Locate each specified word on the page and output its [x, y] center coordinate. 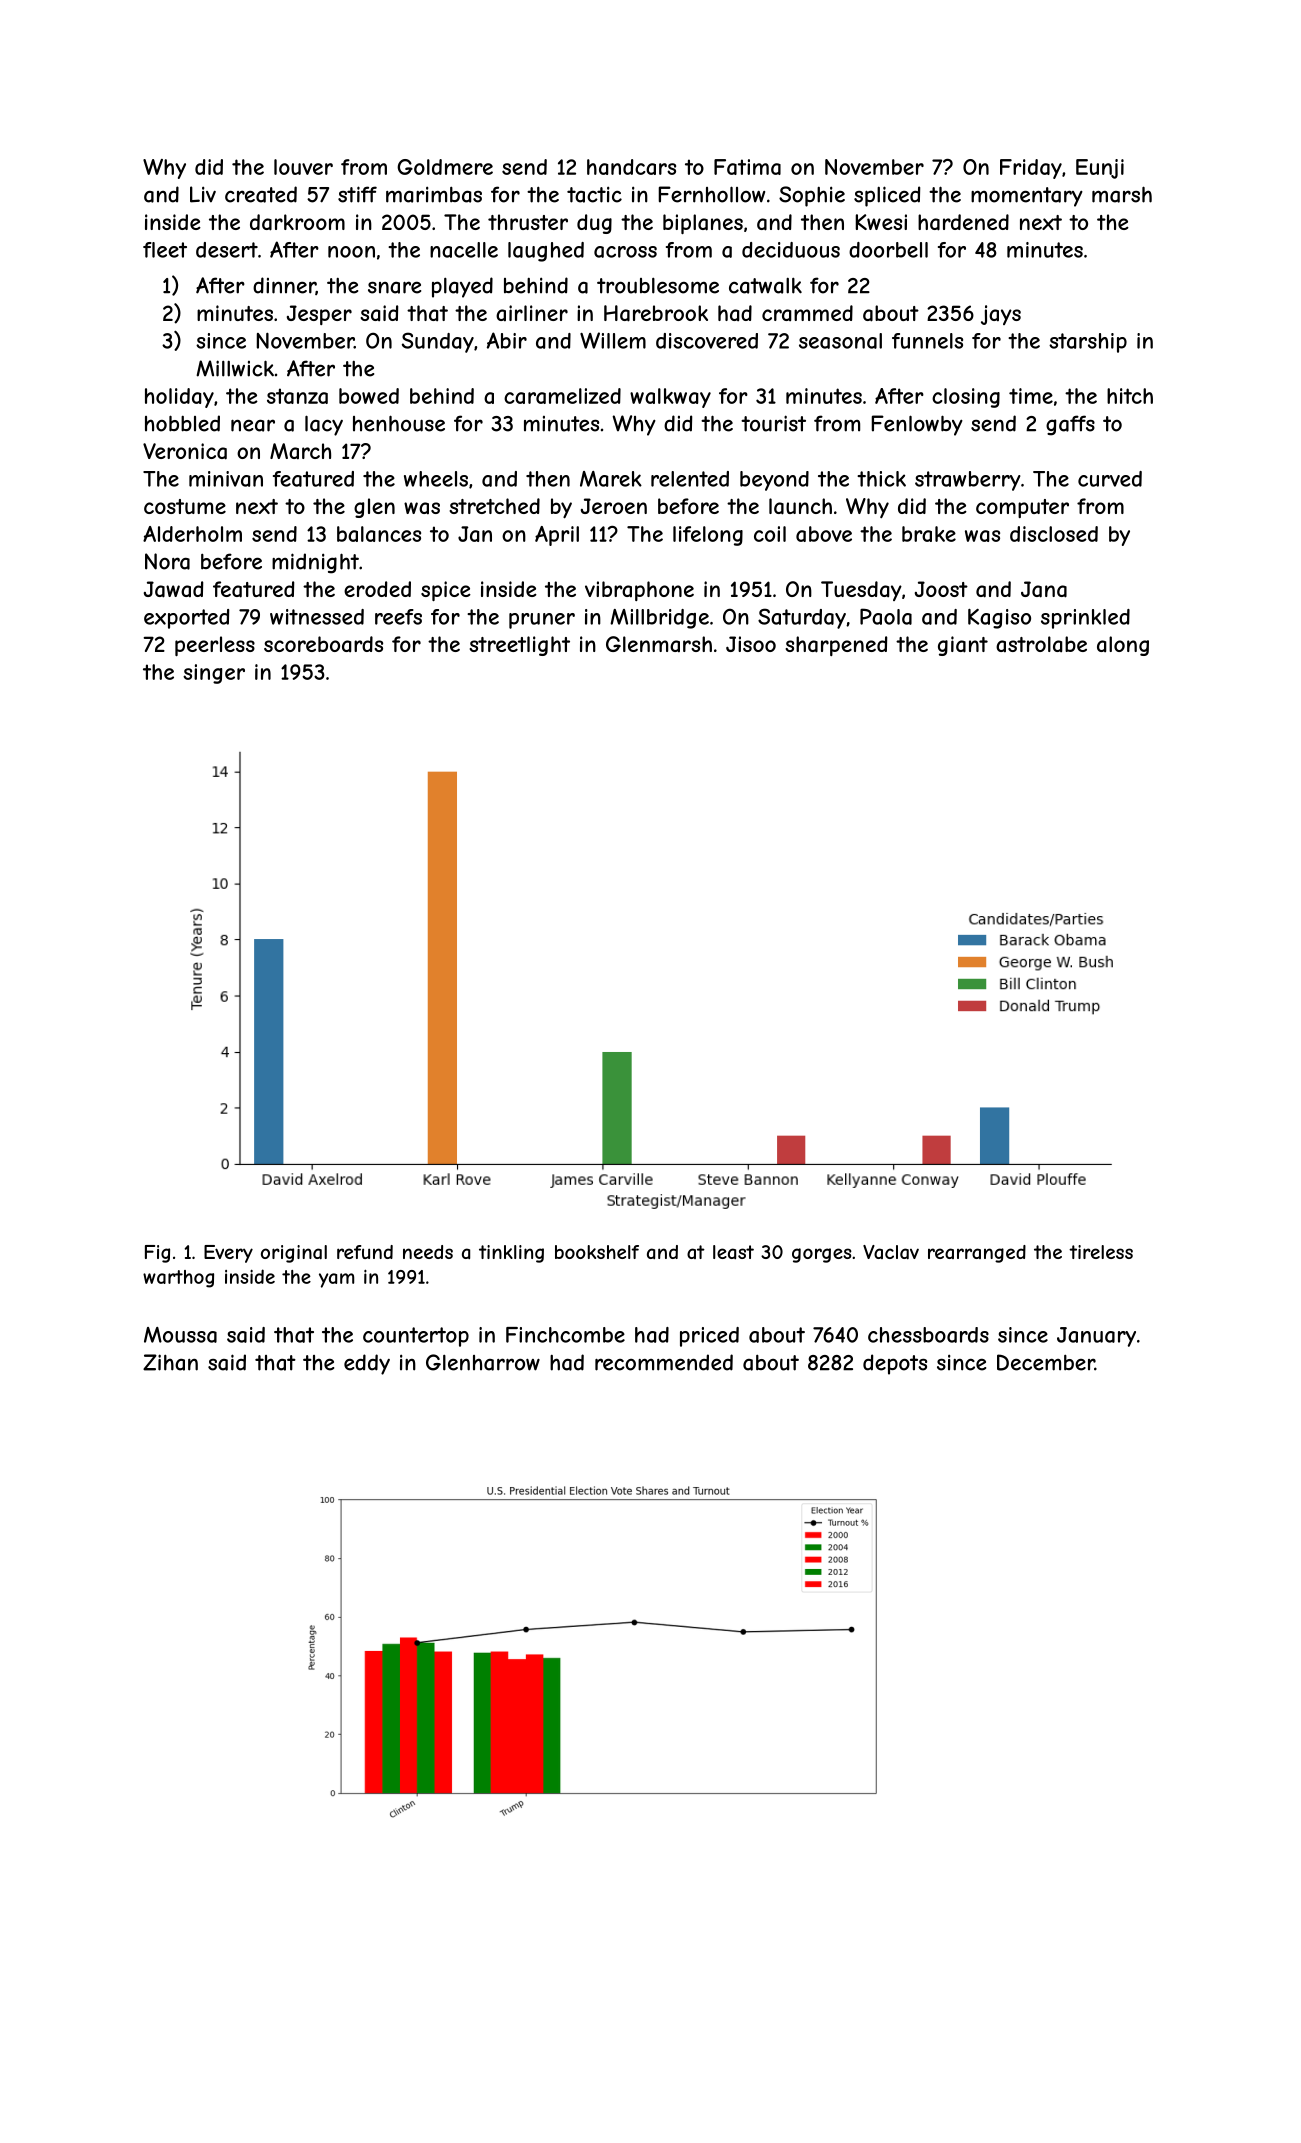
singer [214, 674]
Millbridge [659, 619]
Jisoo [751, 644]
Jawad [173, 589]
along [1123, 646]
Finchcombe [565, 1335]
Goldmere [445, 167]
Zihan [170, 1362]
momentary [1027, 197]
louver [303, 167]
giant [963, 646]
